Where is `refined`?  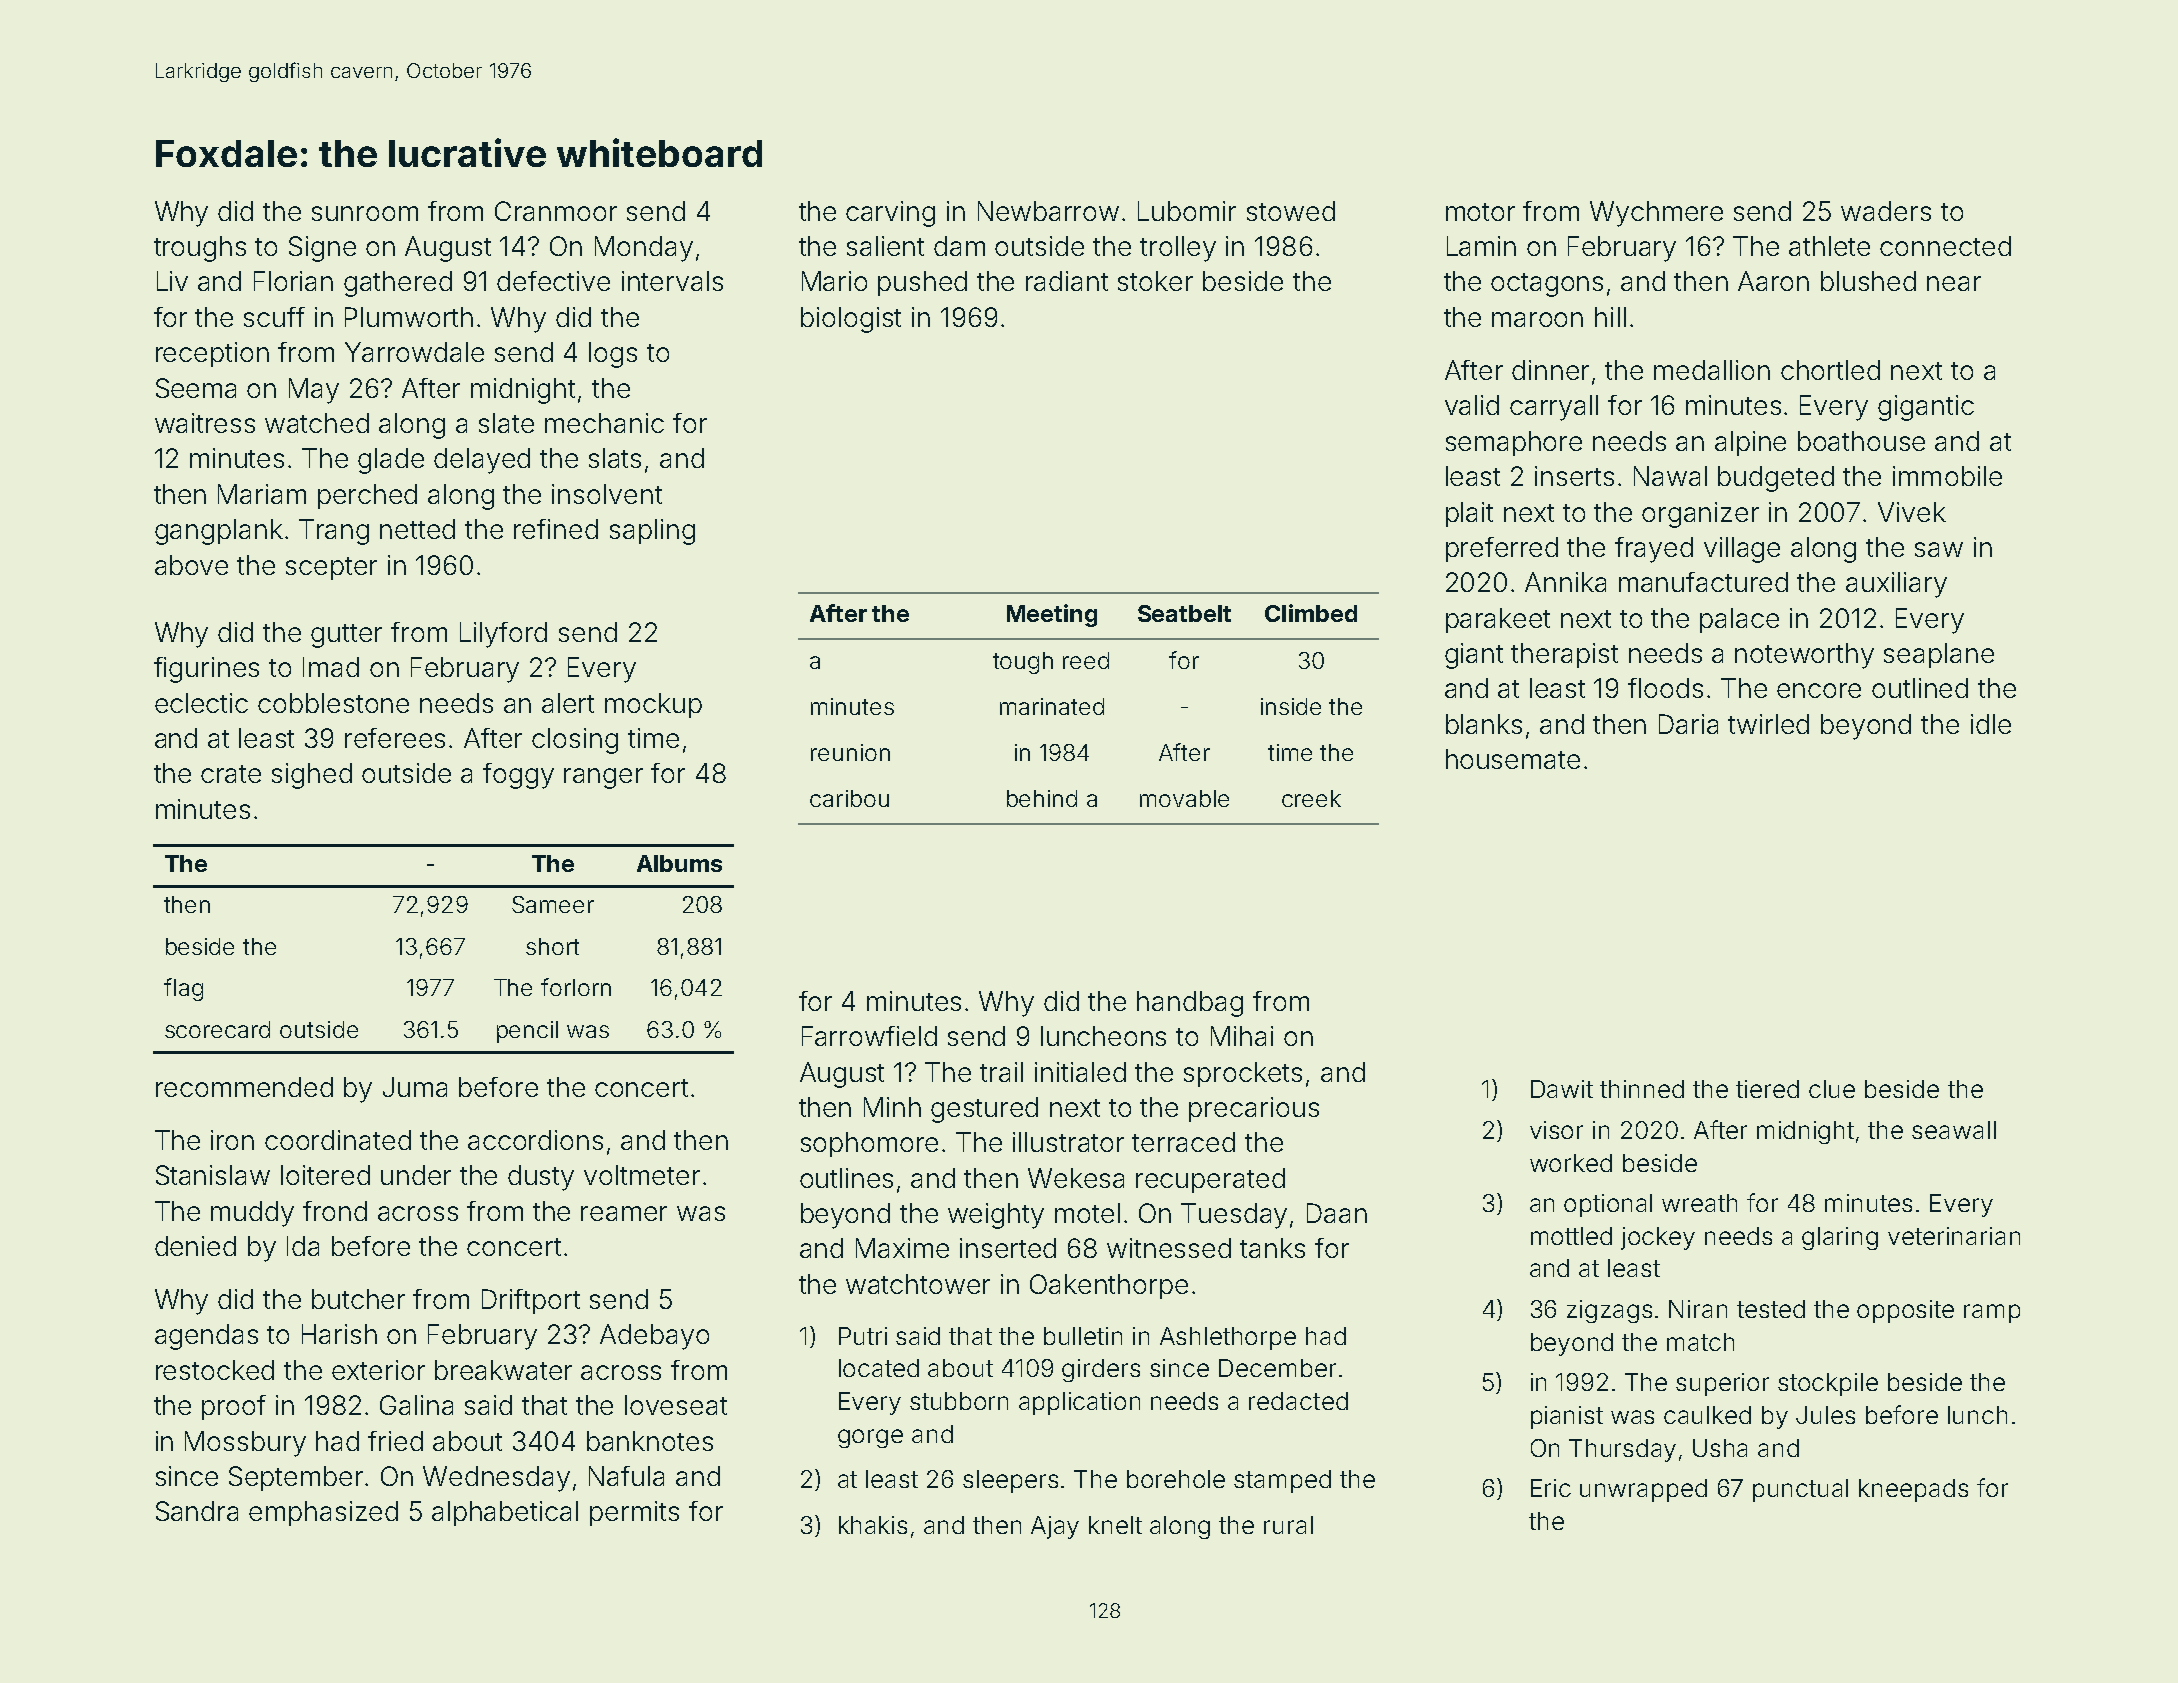
refined is located at coordinates (556, 529).
